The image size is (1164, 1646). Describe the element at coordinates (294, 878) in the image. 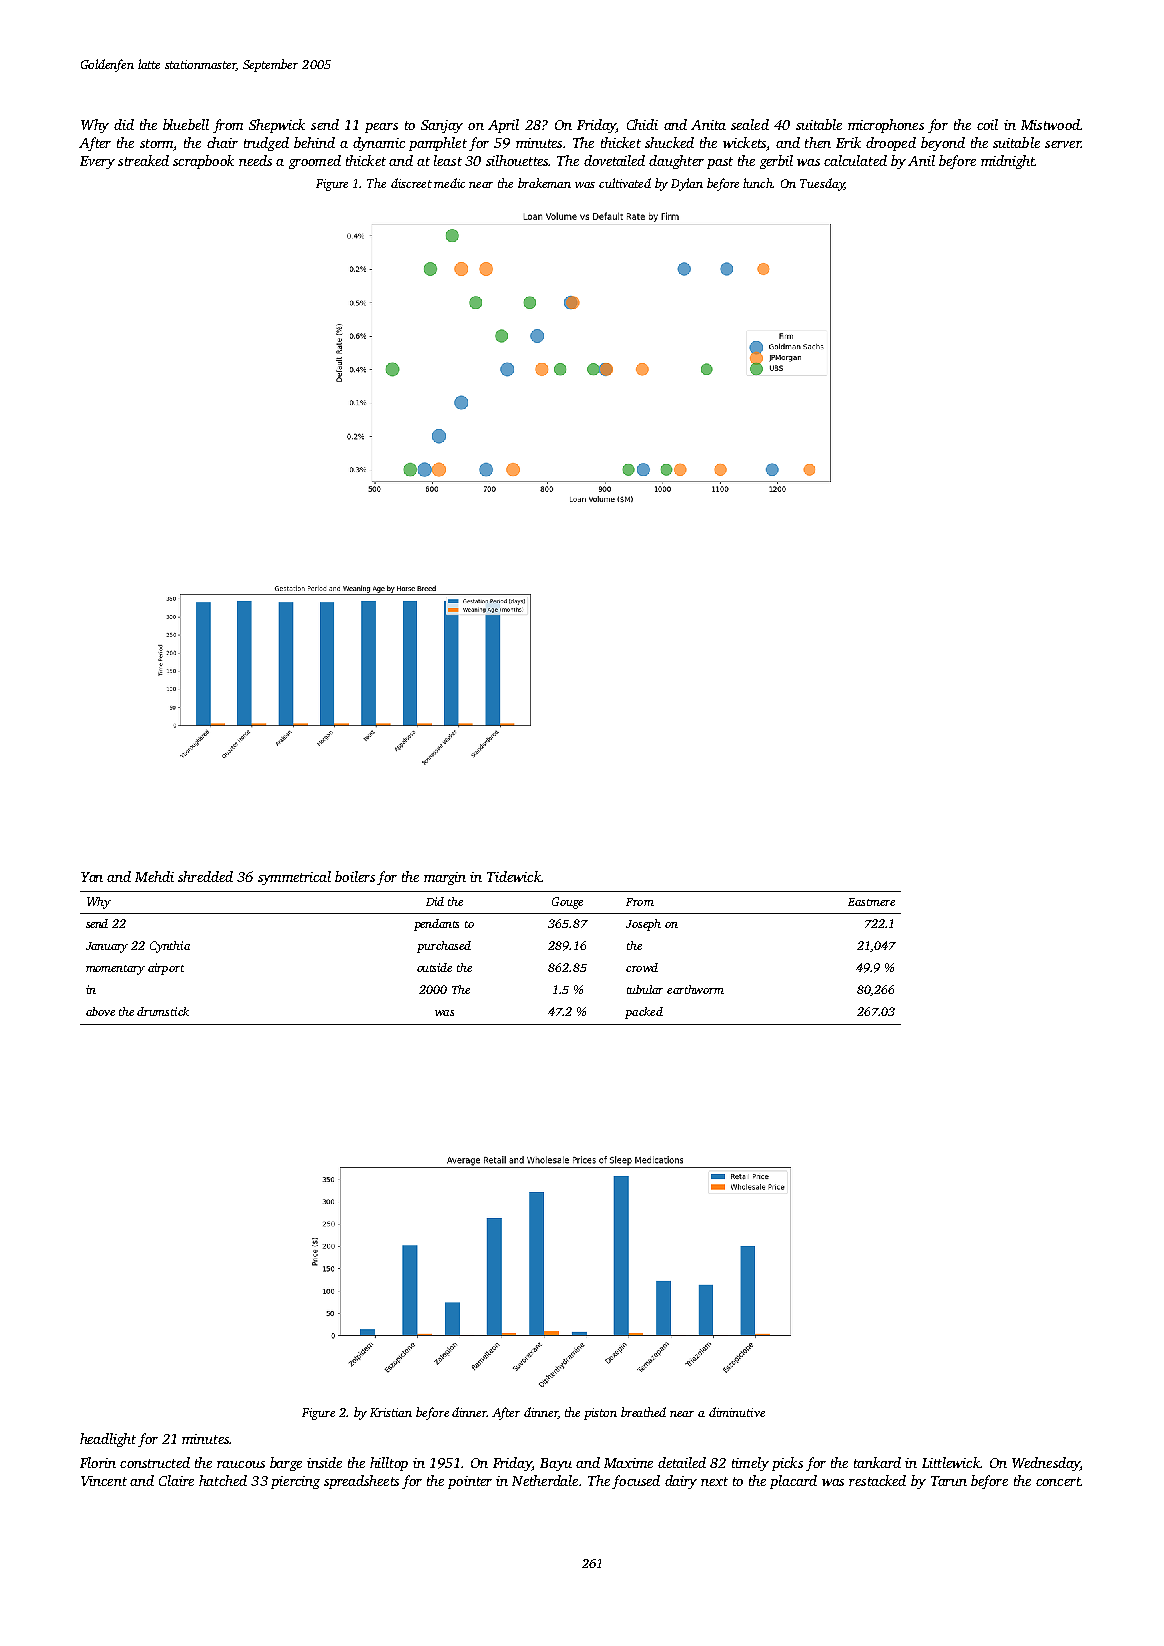

I see `symmetrical` at that location.
